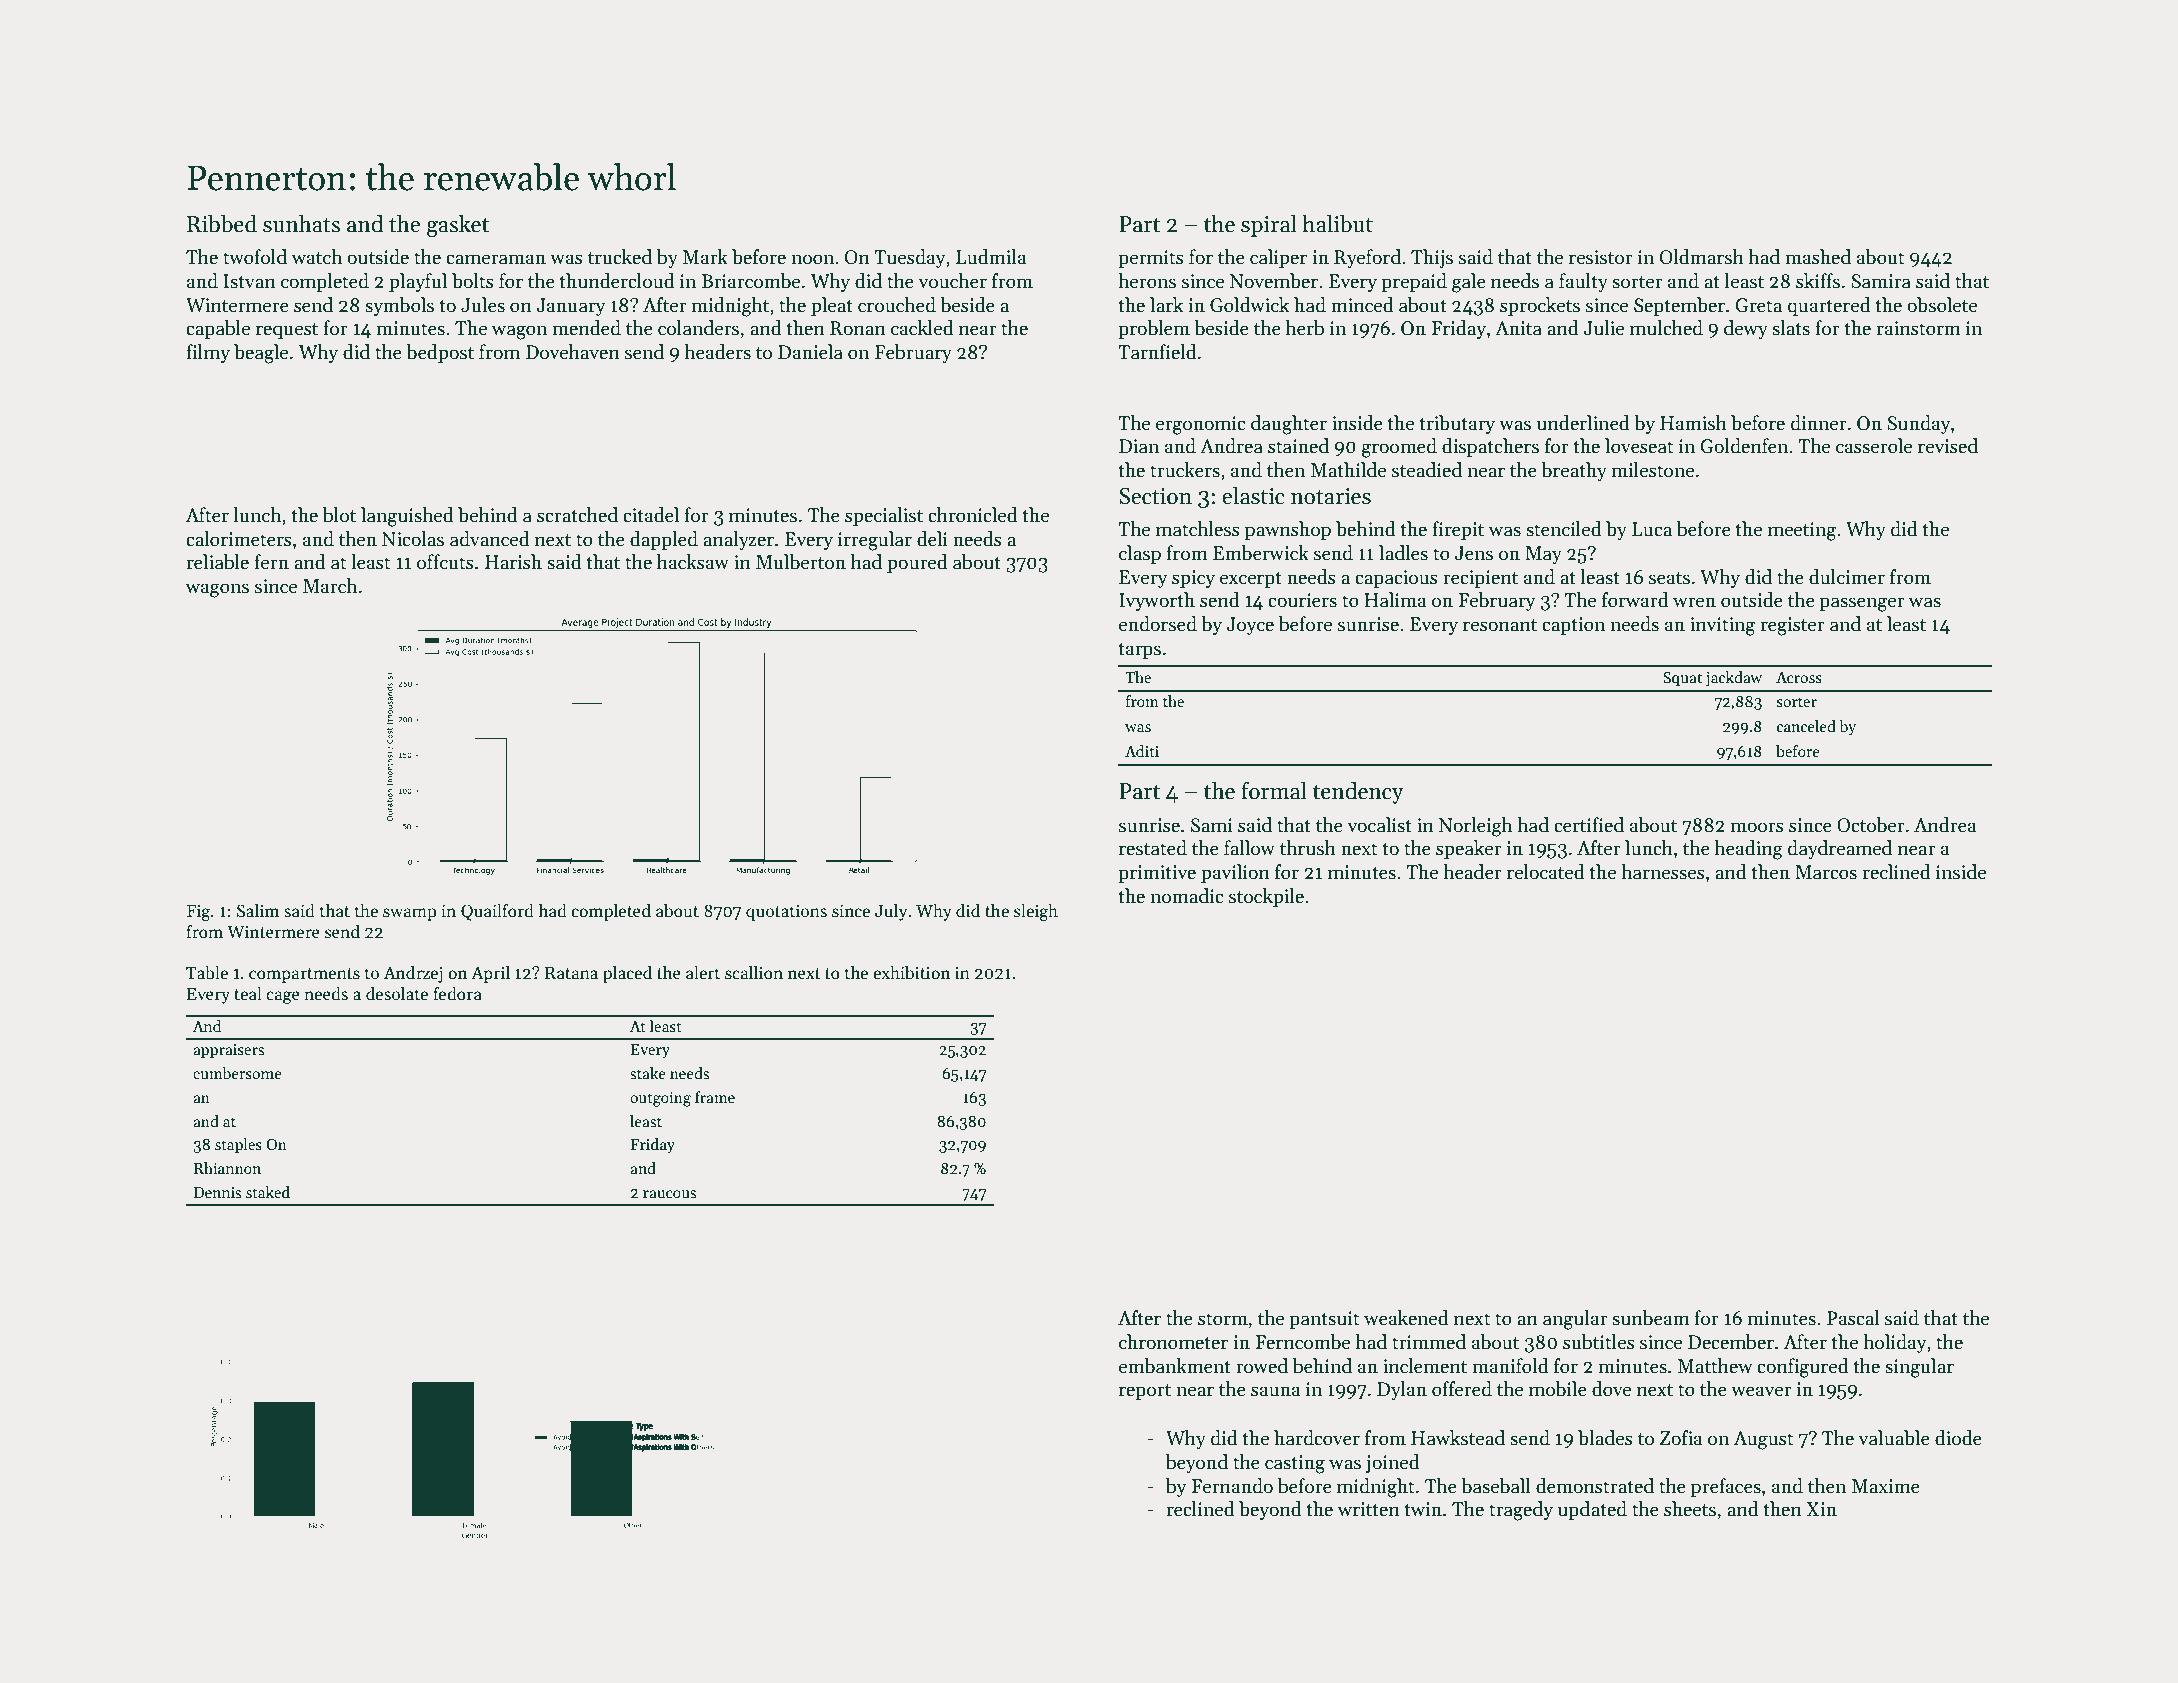 Image resolution: width=2178 pixels, height=1683 pixels. I want to click on exhibition, so click(912, 972).
